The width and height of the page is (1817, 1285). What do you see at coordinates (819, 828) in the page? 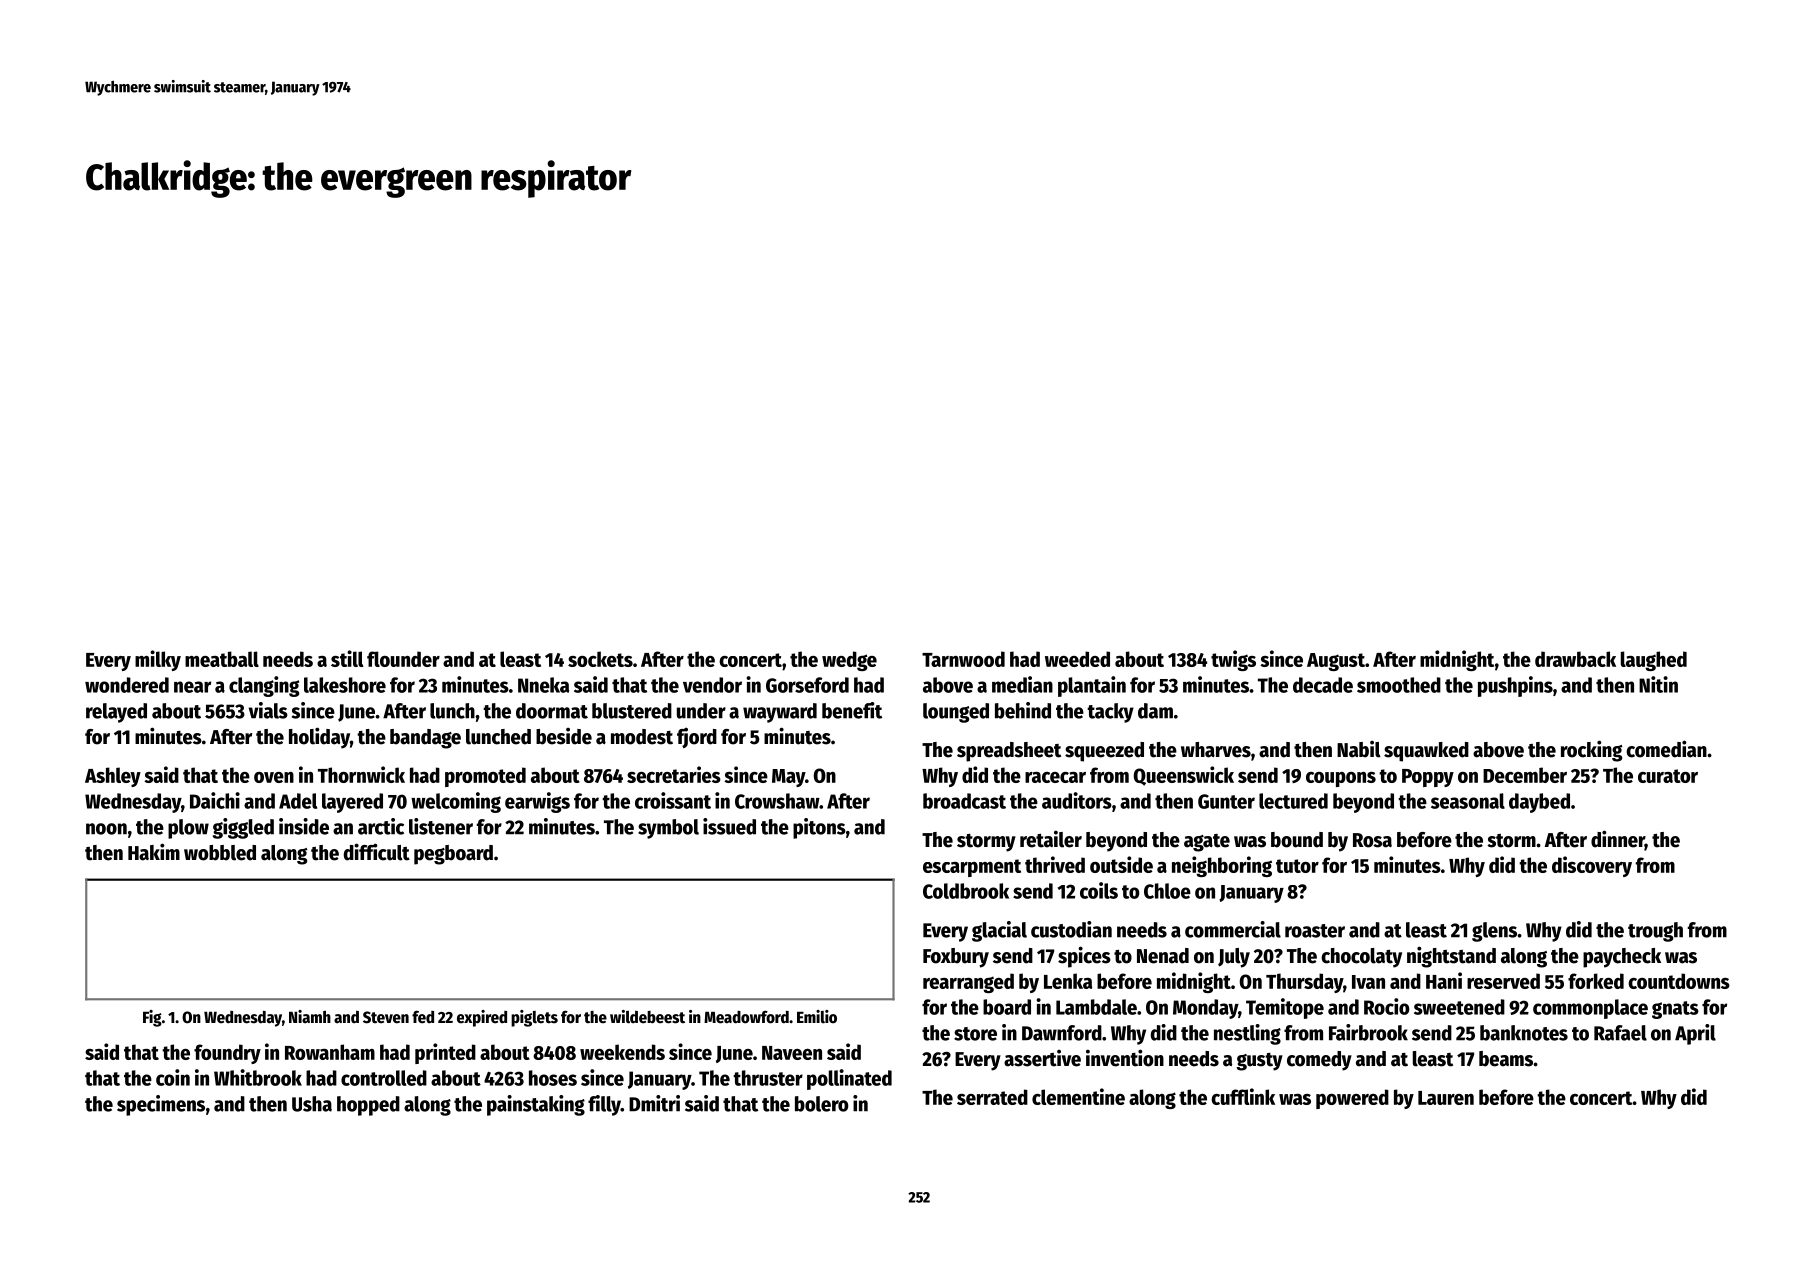
I see `pitons` at bounding box center [819, 828].
